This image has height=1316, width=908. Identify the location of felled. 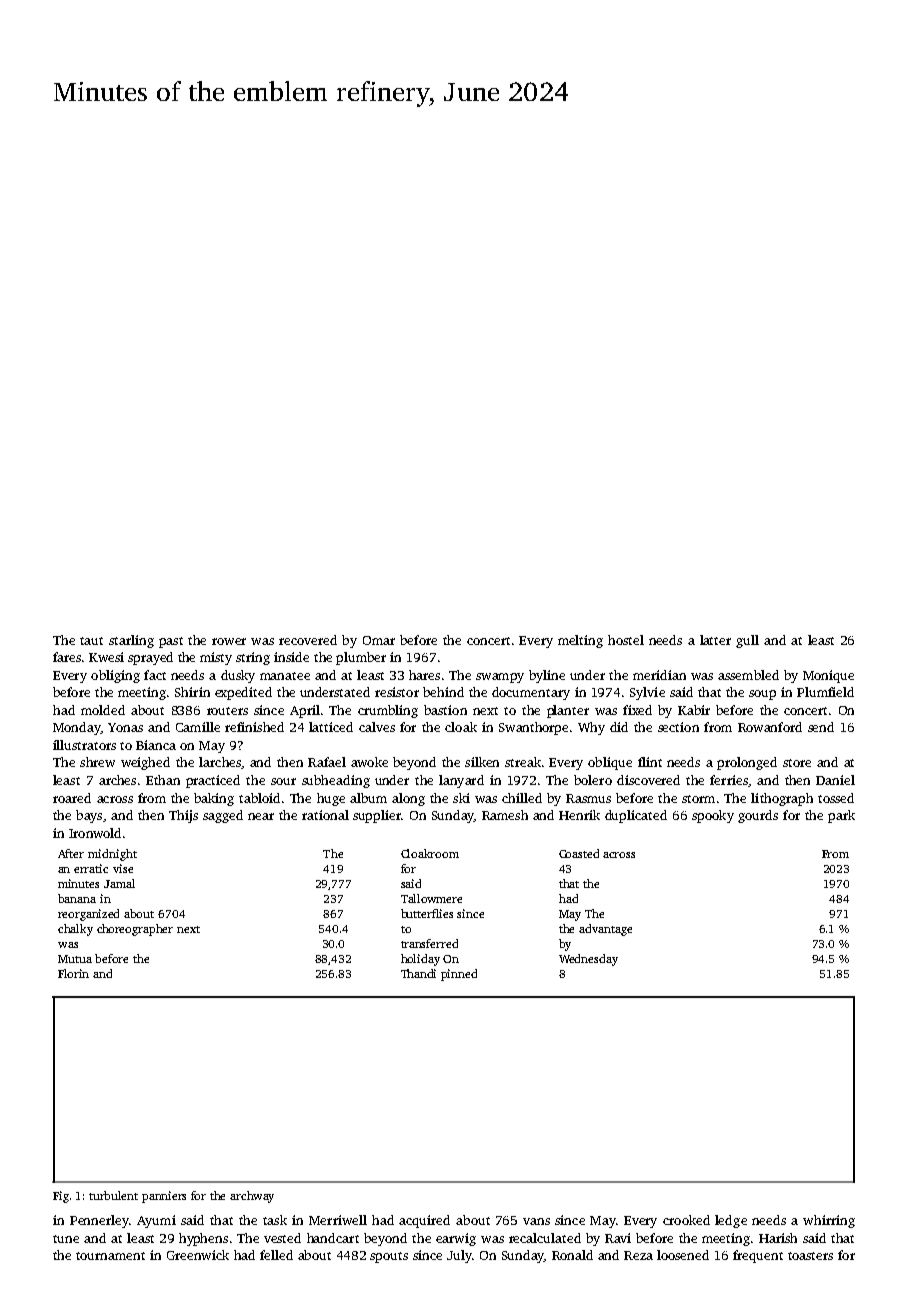
(276, 1255).
